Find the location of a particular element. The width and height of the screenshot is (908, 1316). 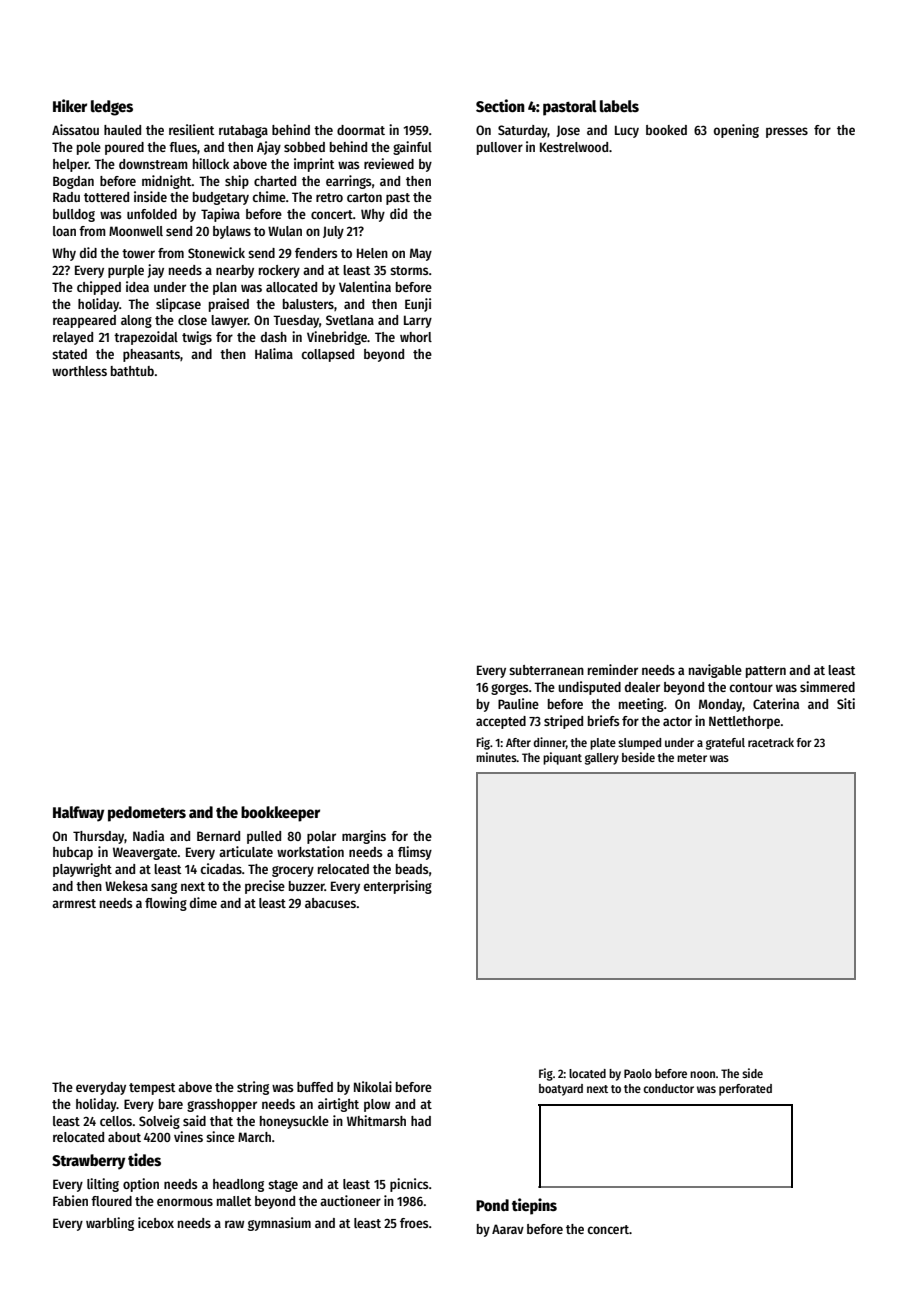

polar is located at coordinates (321, 837).
